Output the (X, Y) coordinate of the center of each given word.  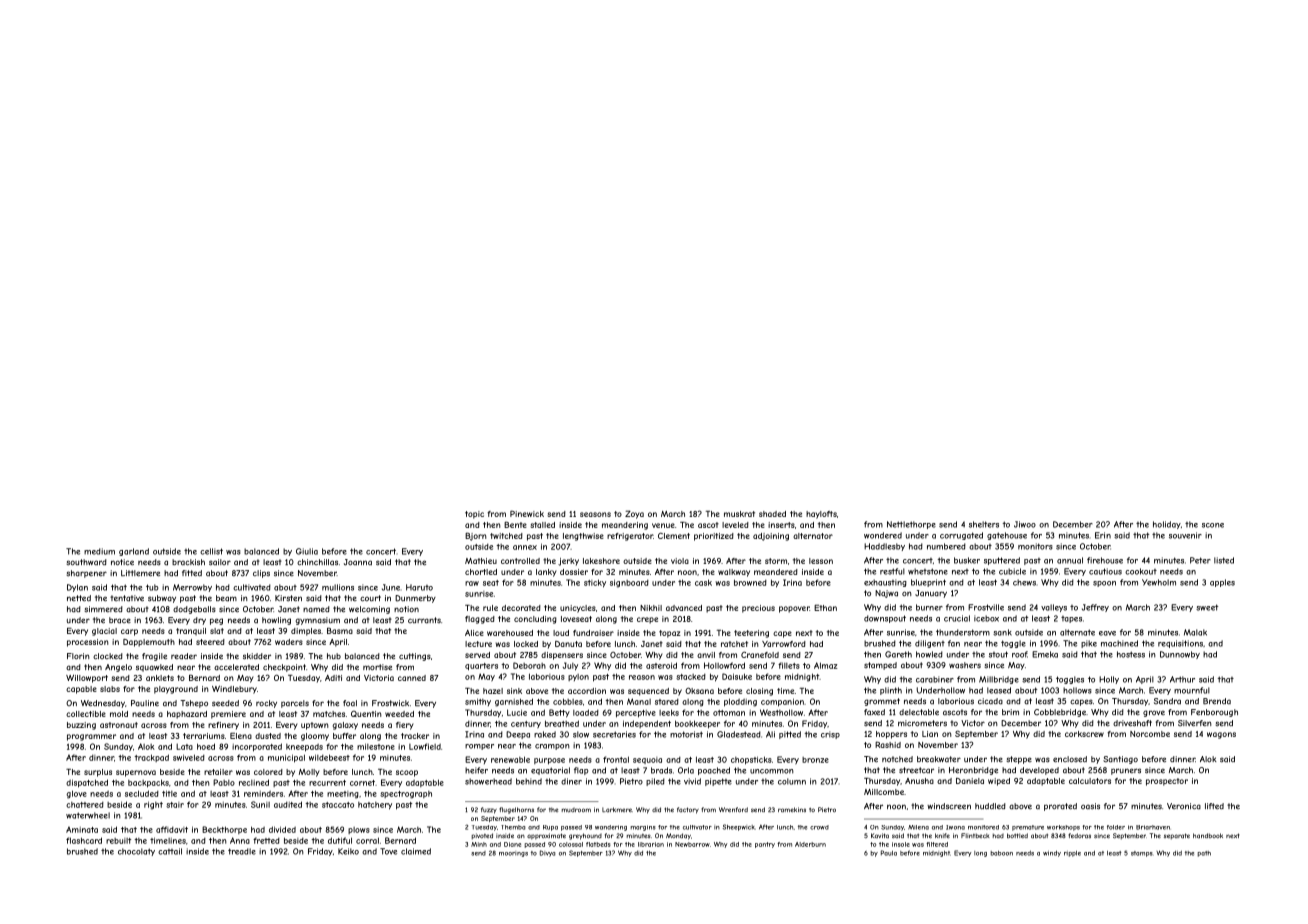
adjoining (771, 537)
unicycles (578, 609)
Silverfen (1195, 723)
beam (226, 598)
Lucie (517, 712)
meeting (343, 795)
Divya (547, 853)
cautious (1105, 571)
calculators (1090, 781)
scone (1213, 525)
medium (99, 551)
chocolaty (136, 852)
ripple (1072, 854)
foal (350, 703)
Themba (513, 827)
